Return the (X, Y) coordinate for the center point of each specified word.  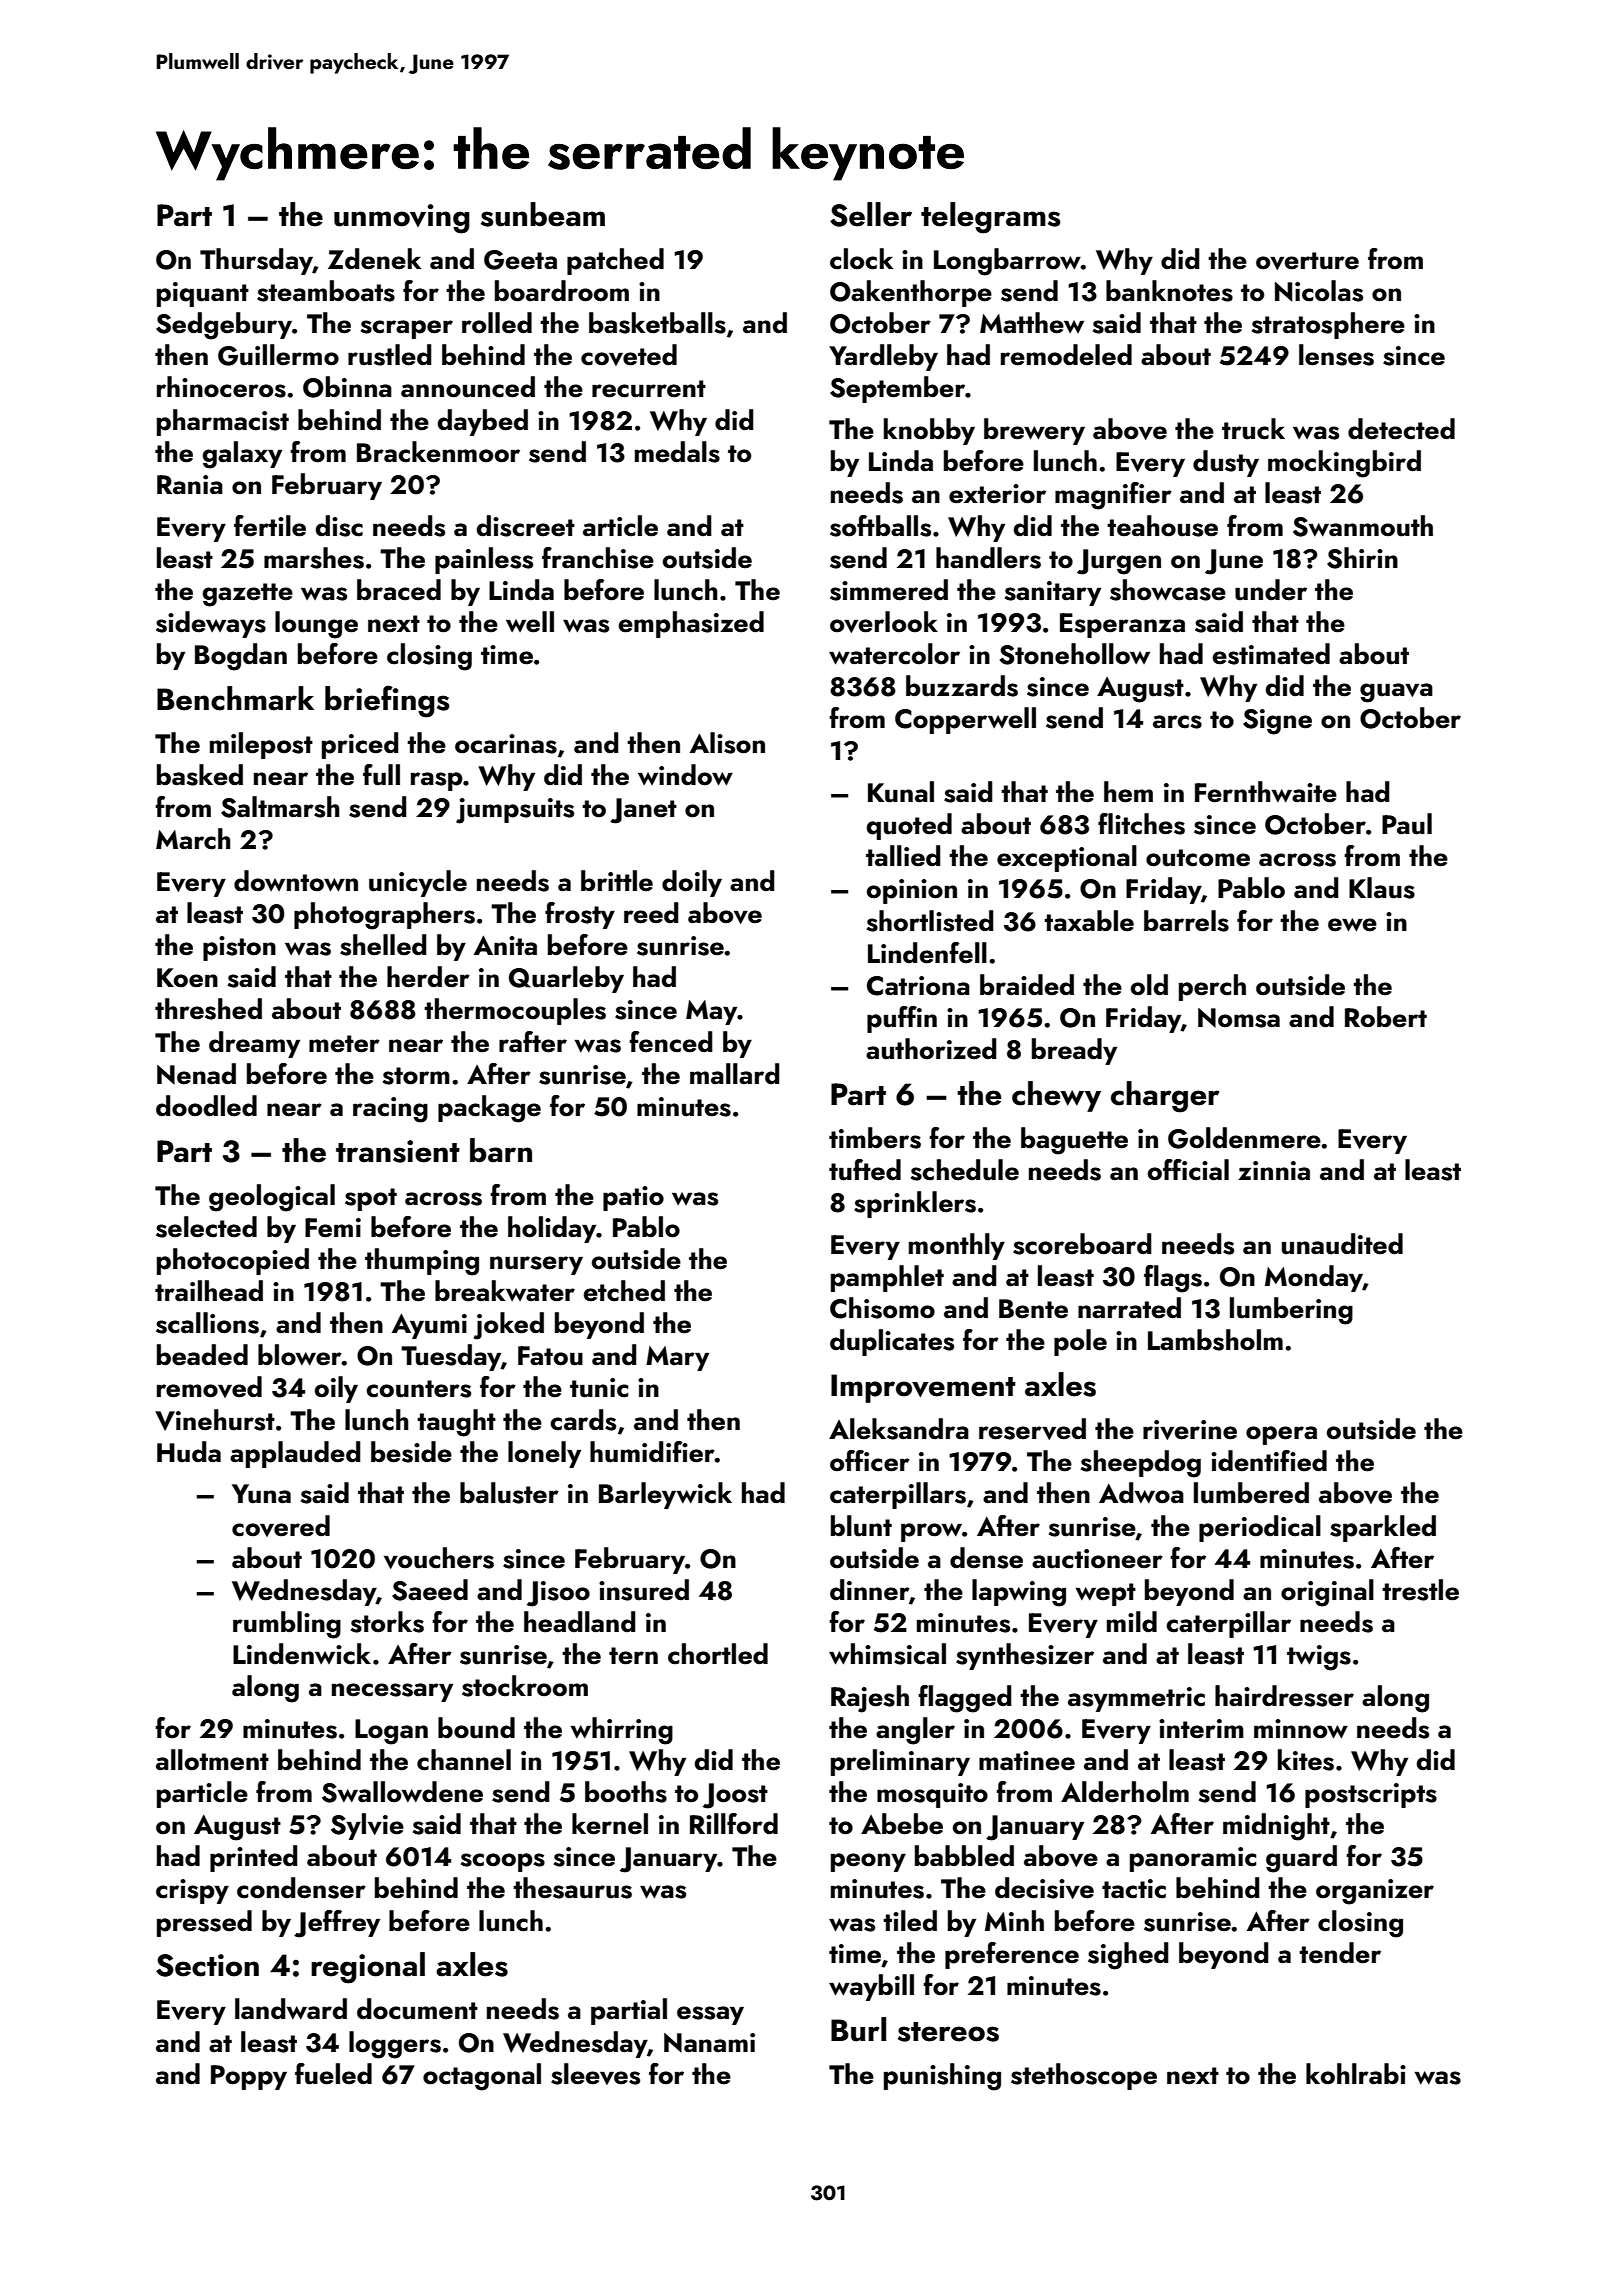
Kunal (901, 792)
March (193, 839)
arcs (1177, 722)
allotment (212, 1760)
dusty (1226, 463)
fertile (270, 526)
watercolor (894, 654)
